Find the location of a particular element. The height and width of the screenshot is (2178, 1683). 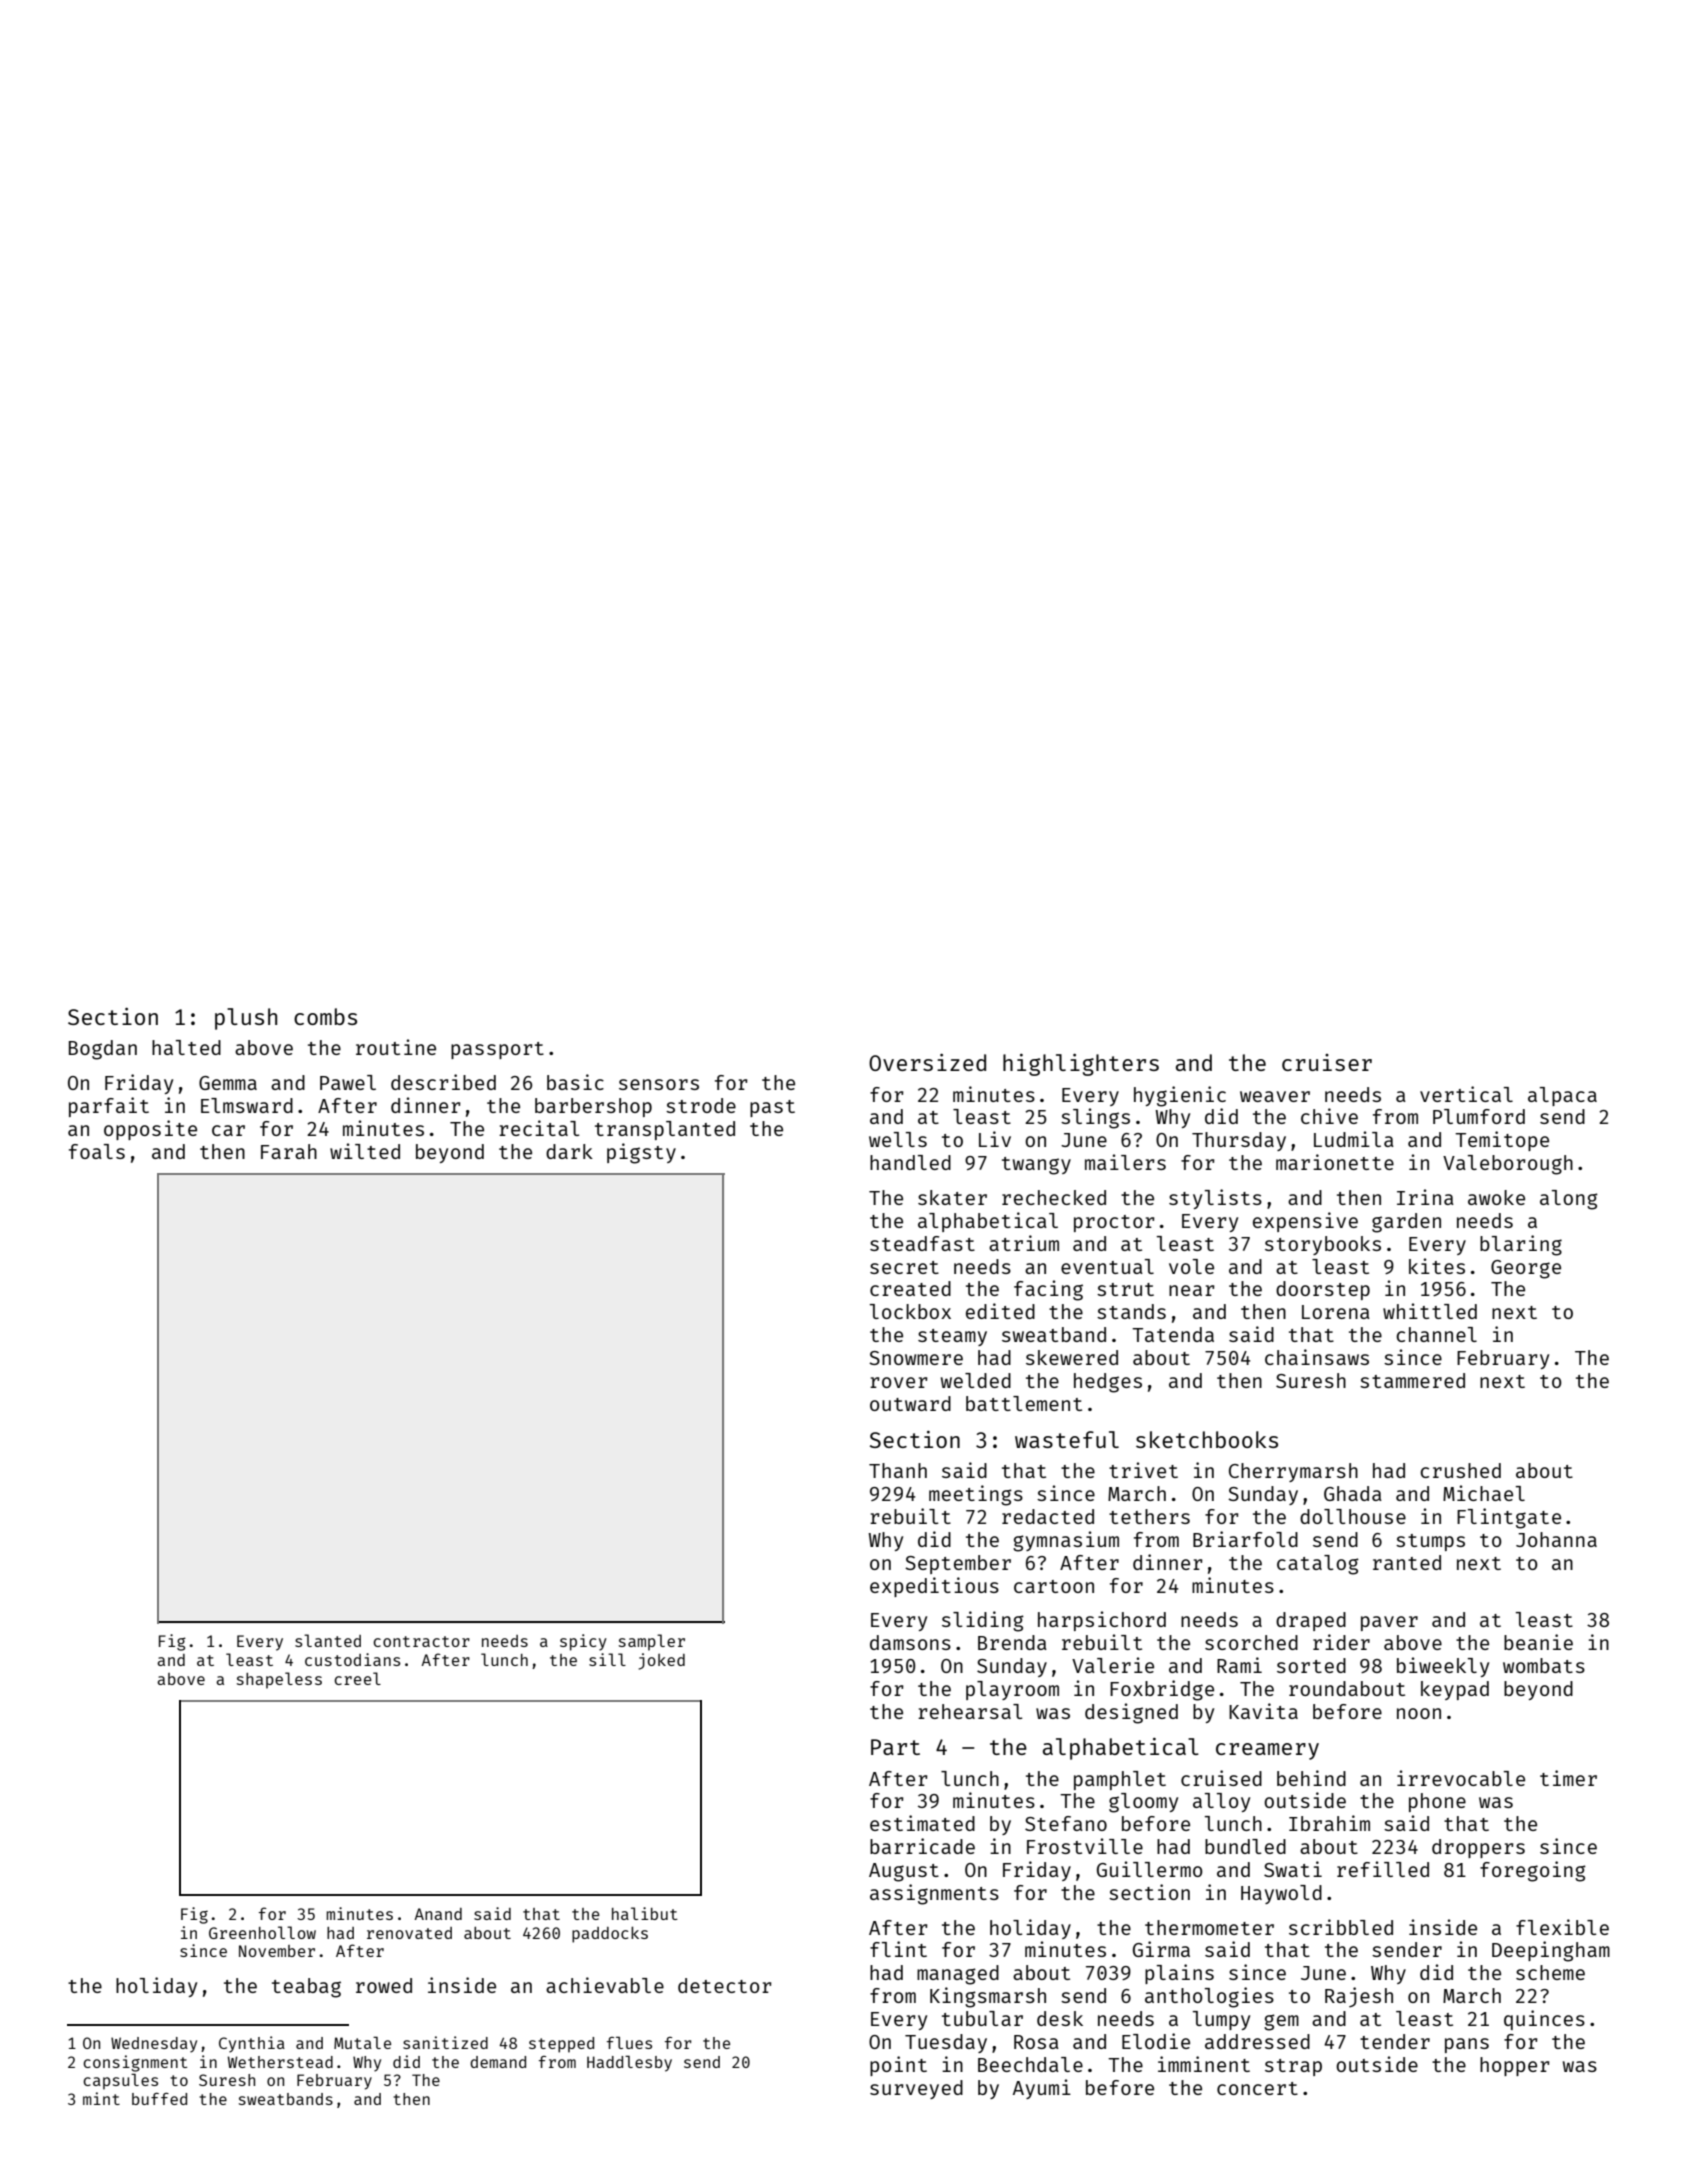

combs is located at coordinates (325, 1016).
